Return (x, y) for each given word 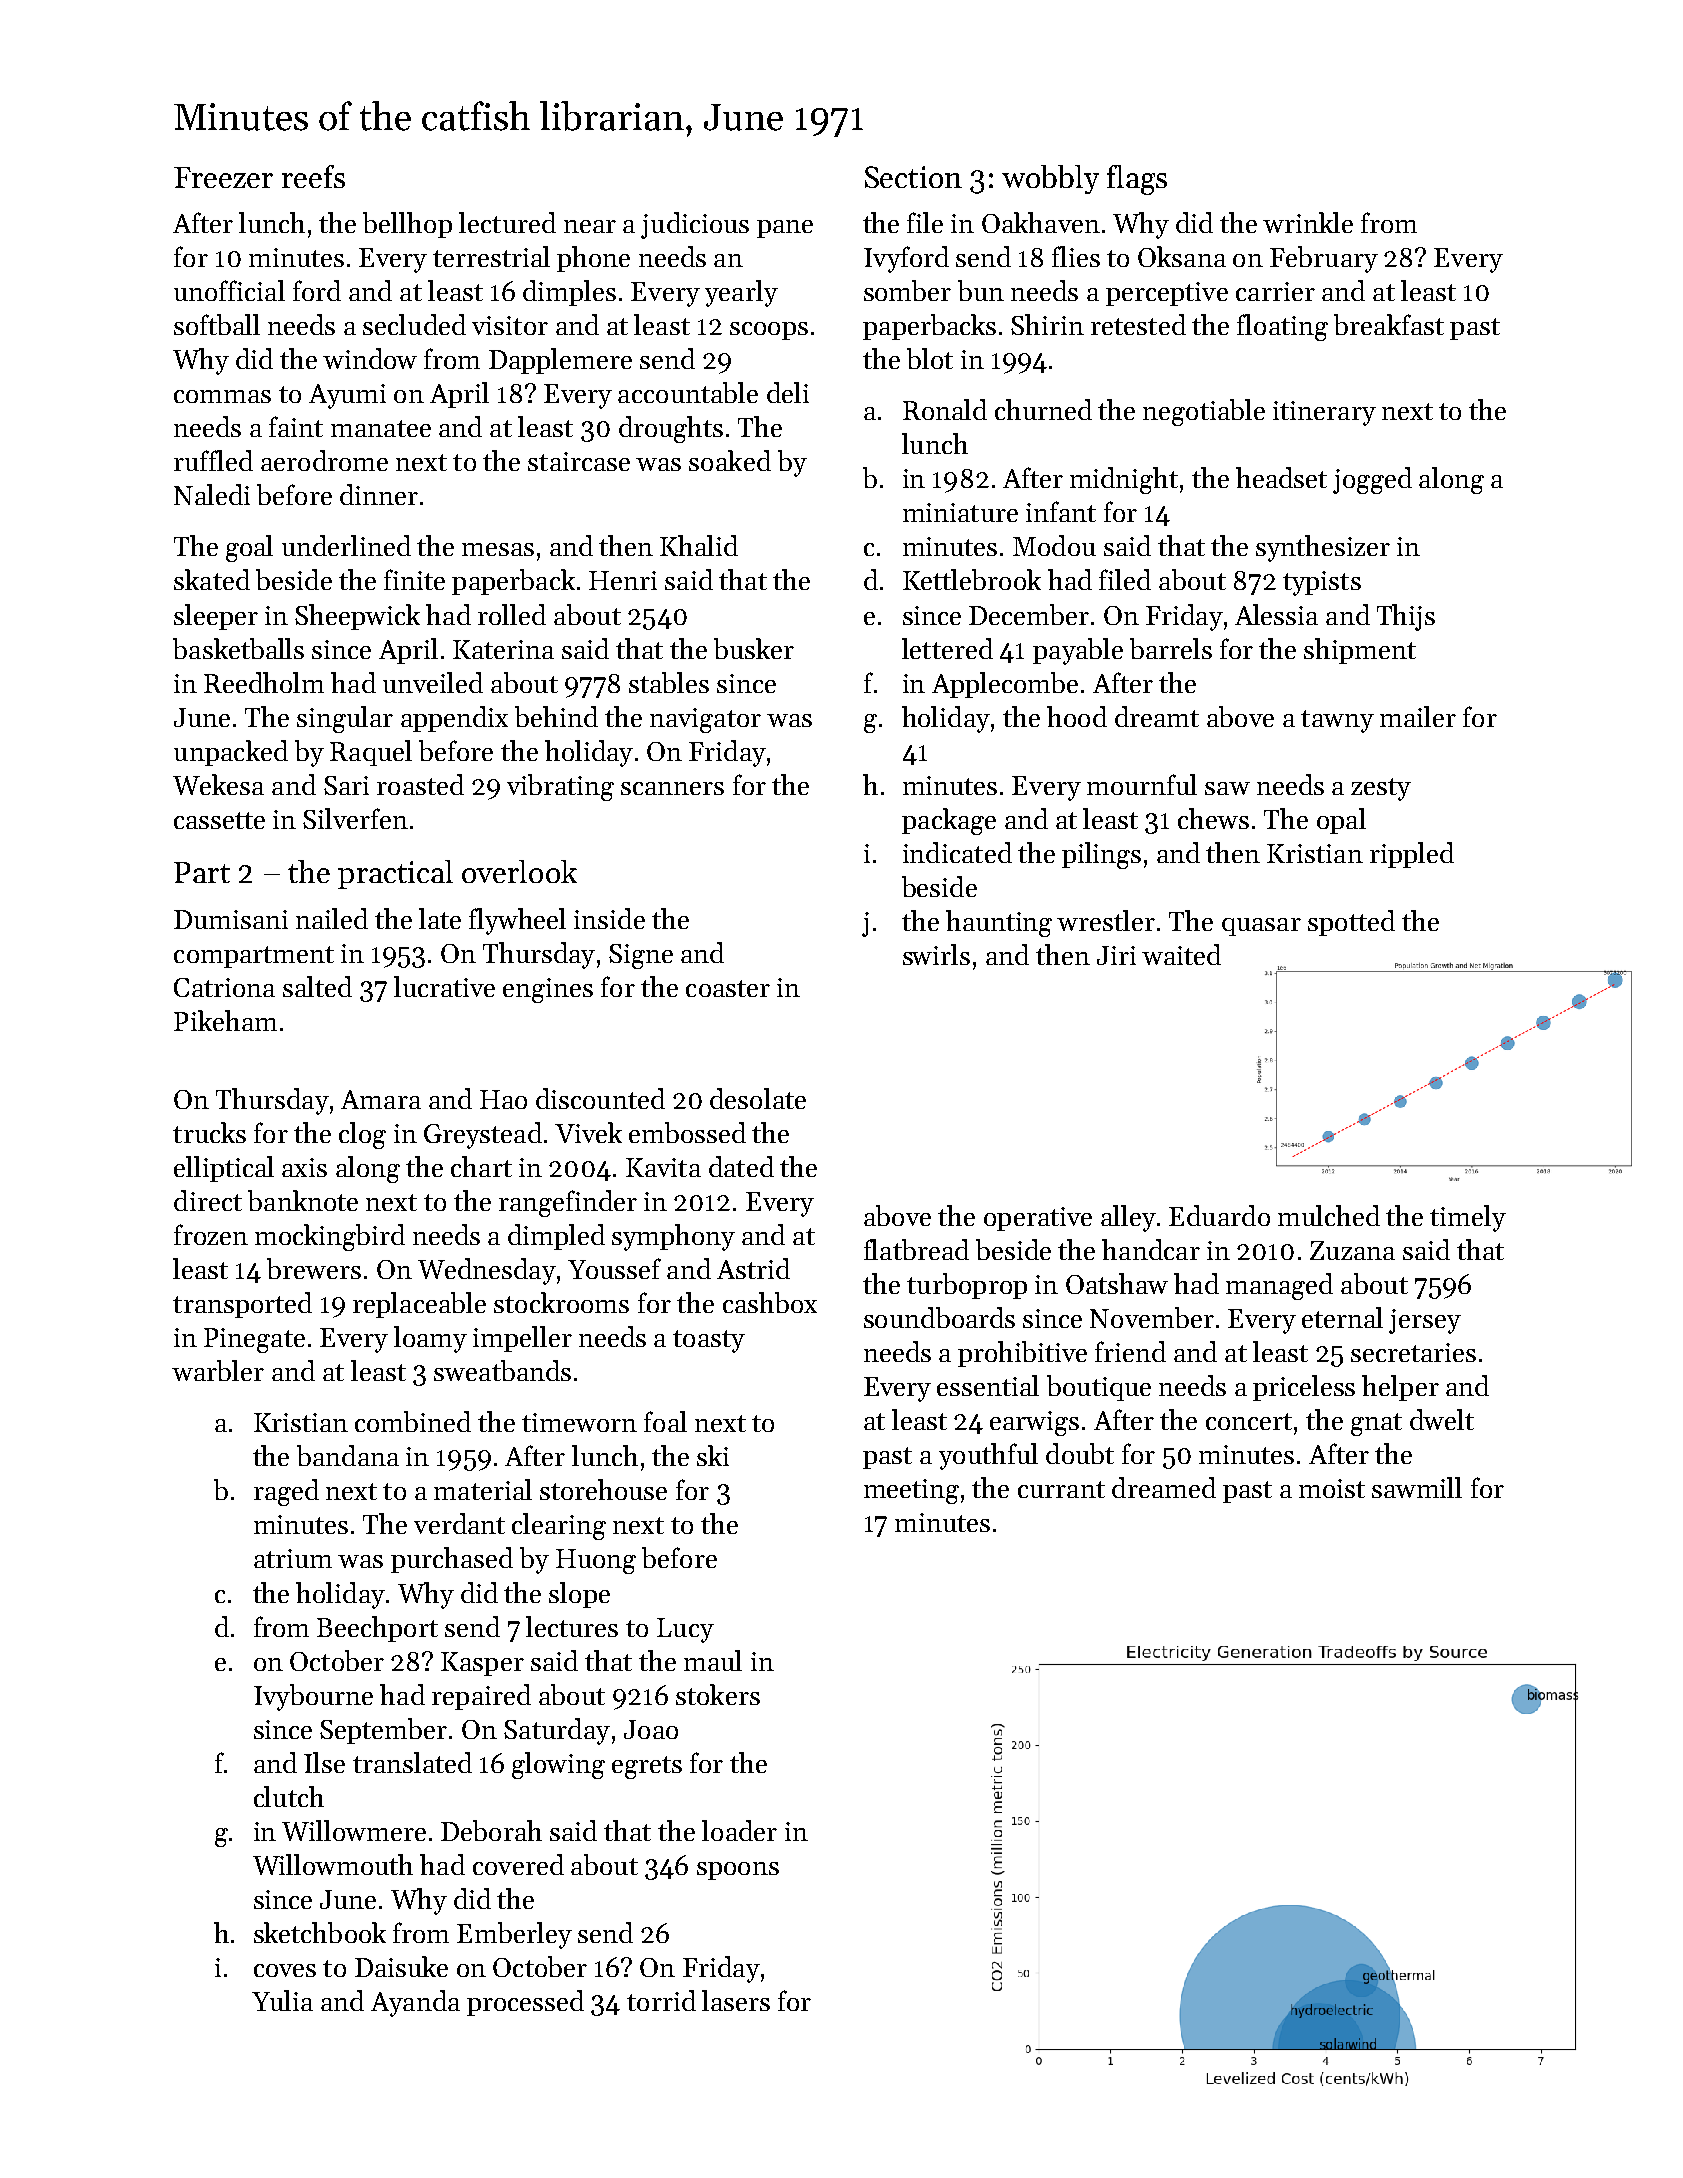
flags (1137, 180)
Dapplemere (560, 361)
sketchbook (320, 1932)
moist (1332, 1488)
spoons (738, 1871)
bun (981, 290)
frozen (211, 1234)
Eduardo (1219, 1215)
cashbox (770, 1302)
